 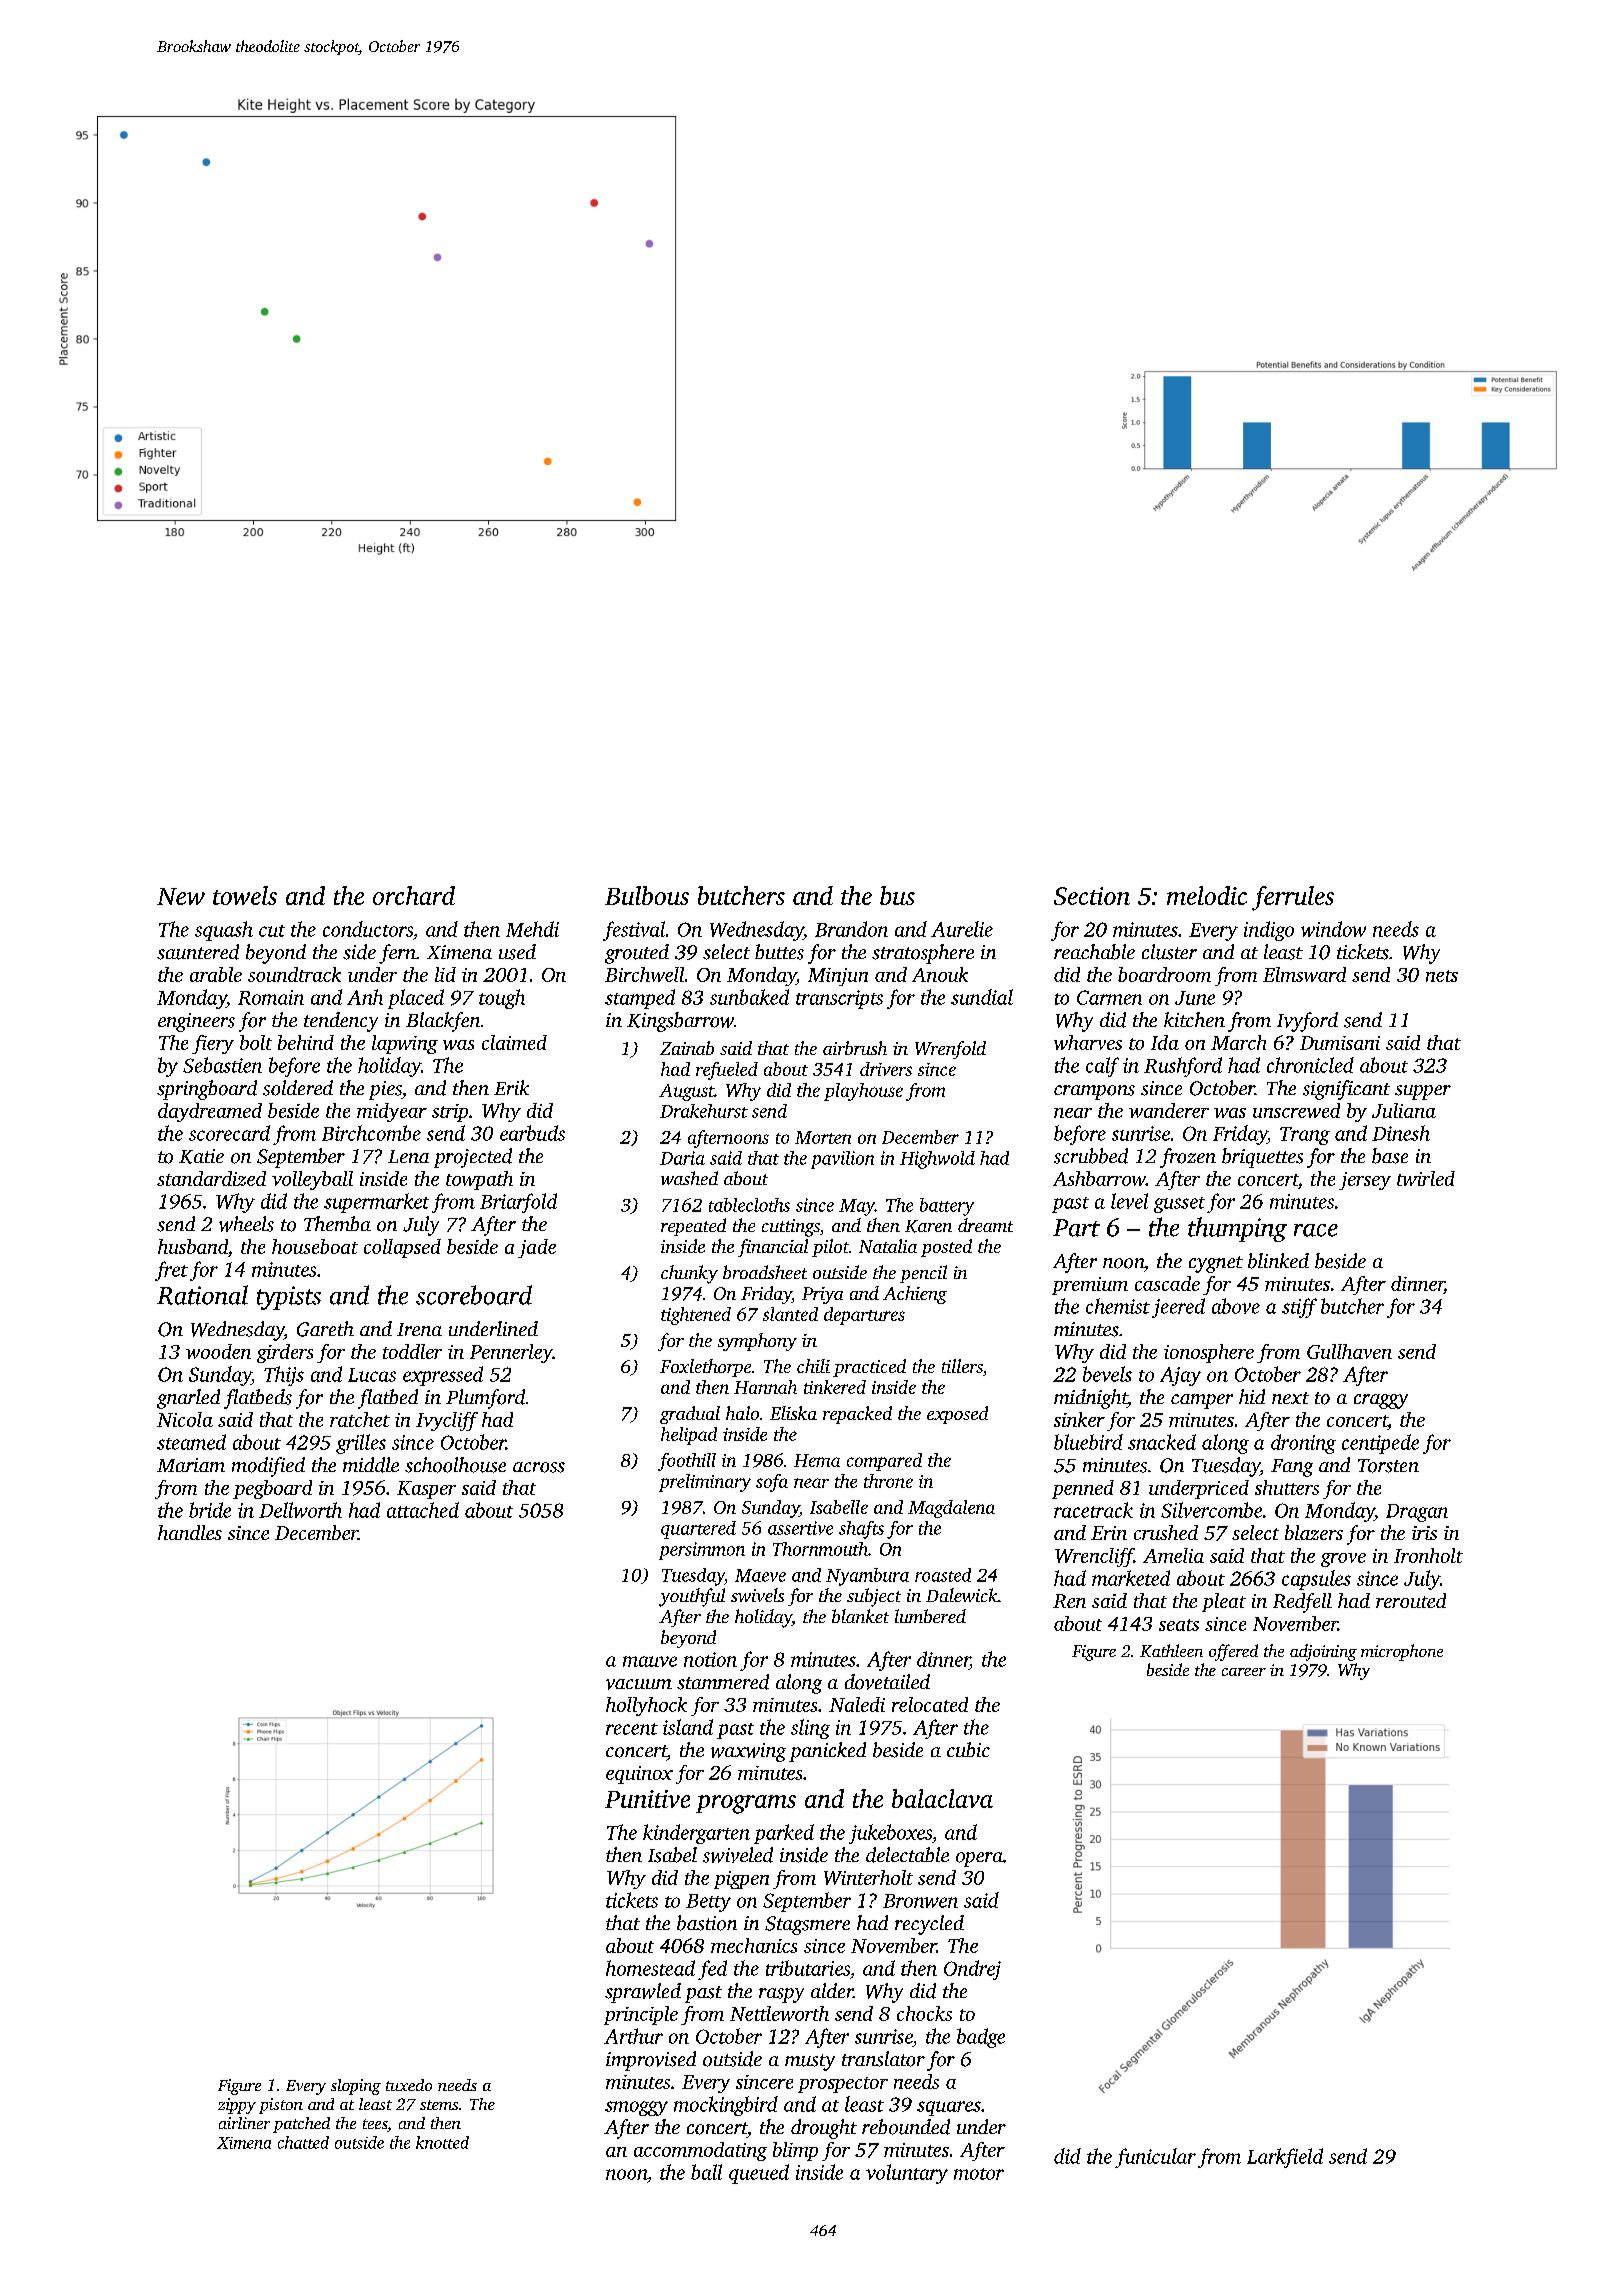 What do you see at coordinates (1388, 1466) in the page?
I see `Torsten` at bounding box center [1388, 1466].
